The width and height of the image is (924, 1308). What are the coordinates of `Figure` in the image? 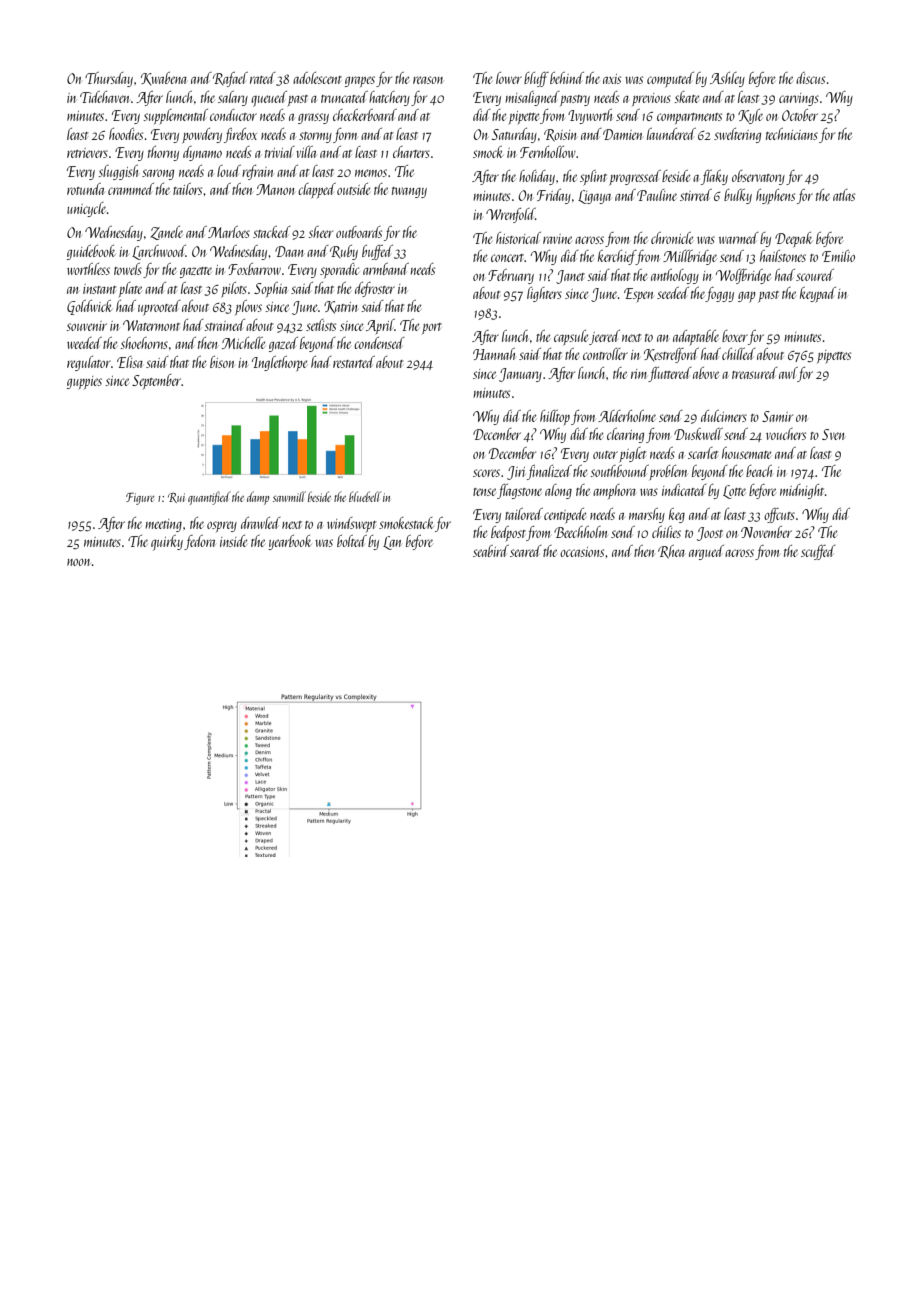 It's located at (140, 499).
